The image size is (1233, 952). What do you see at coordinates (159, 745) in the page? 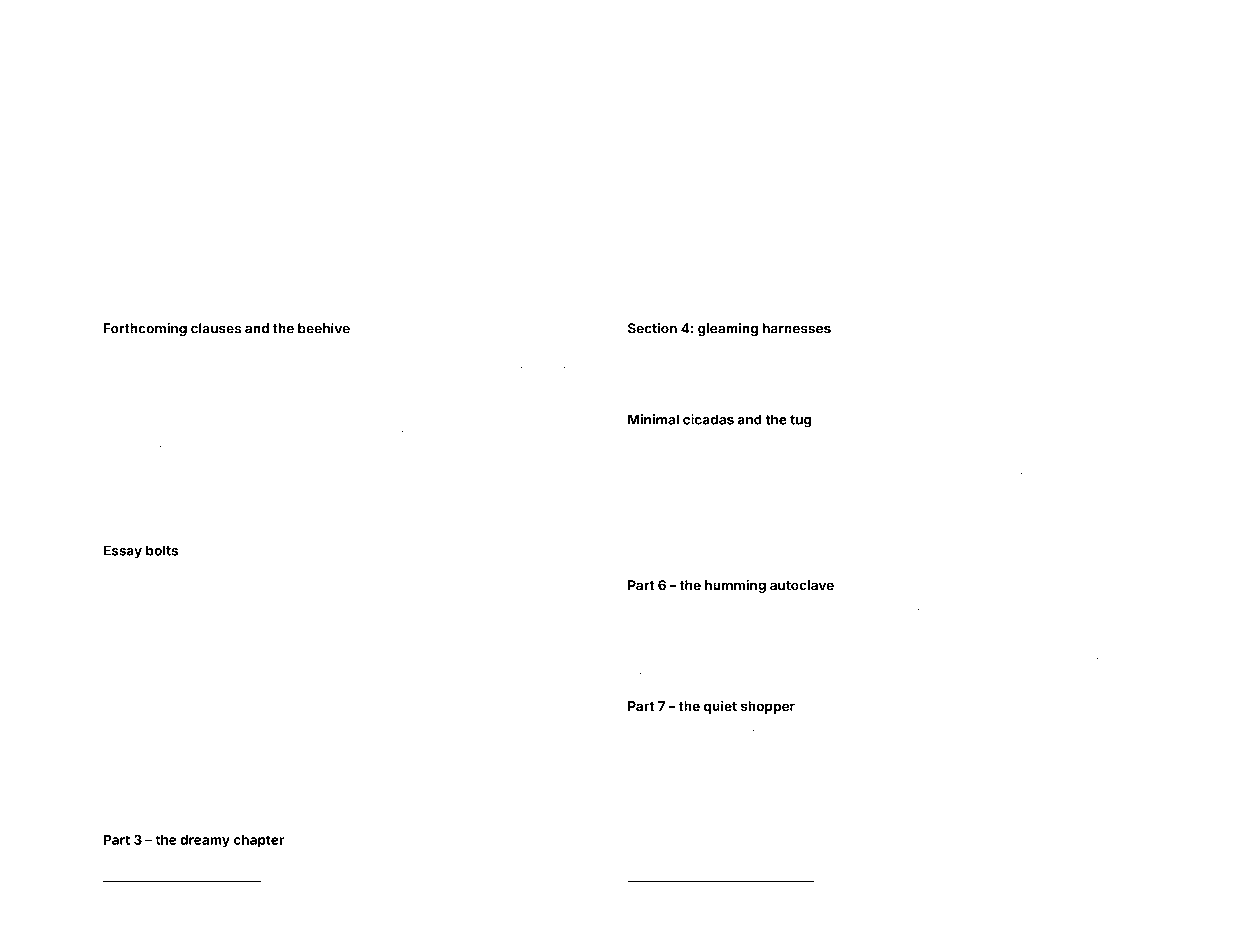
I see `Veronica` at bounding box center [159, 745].
